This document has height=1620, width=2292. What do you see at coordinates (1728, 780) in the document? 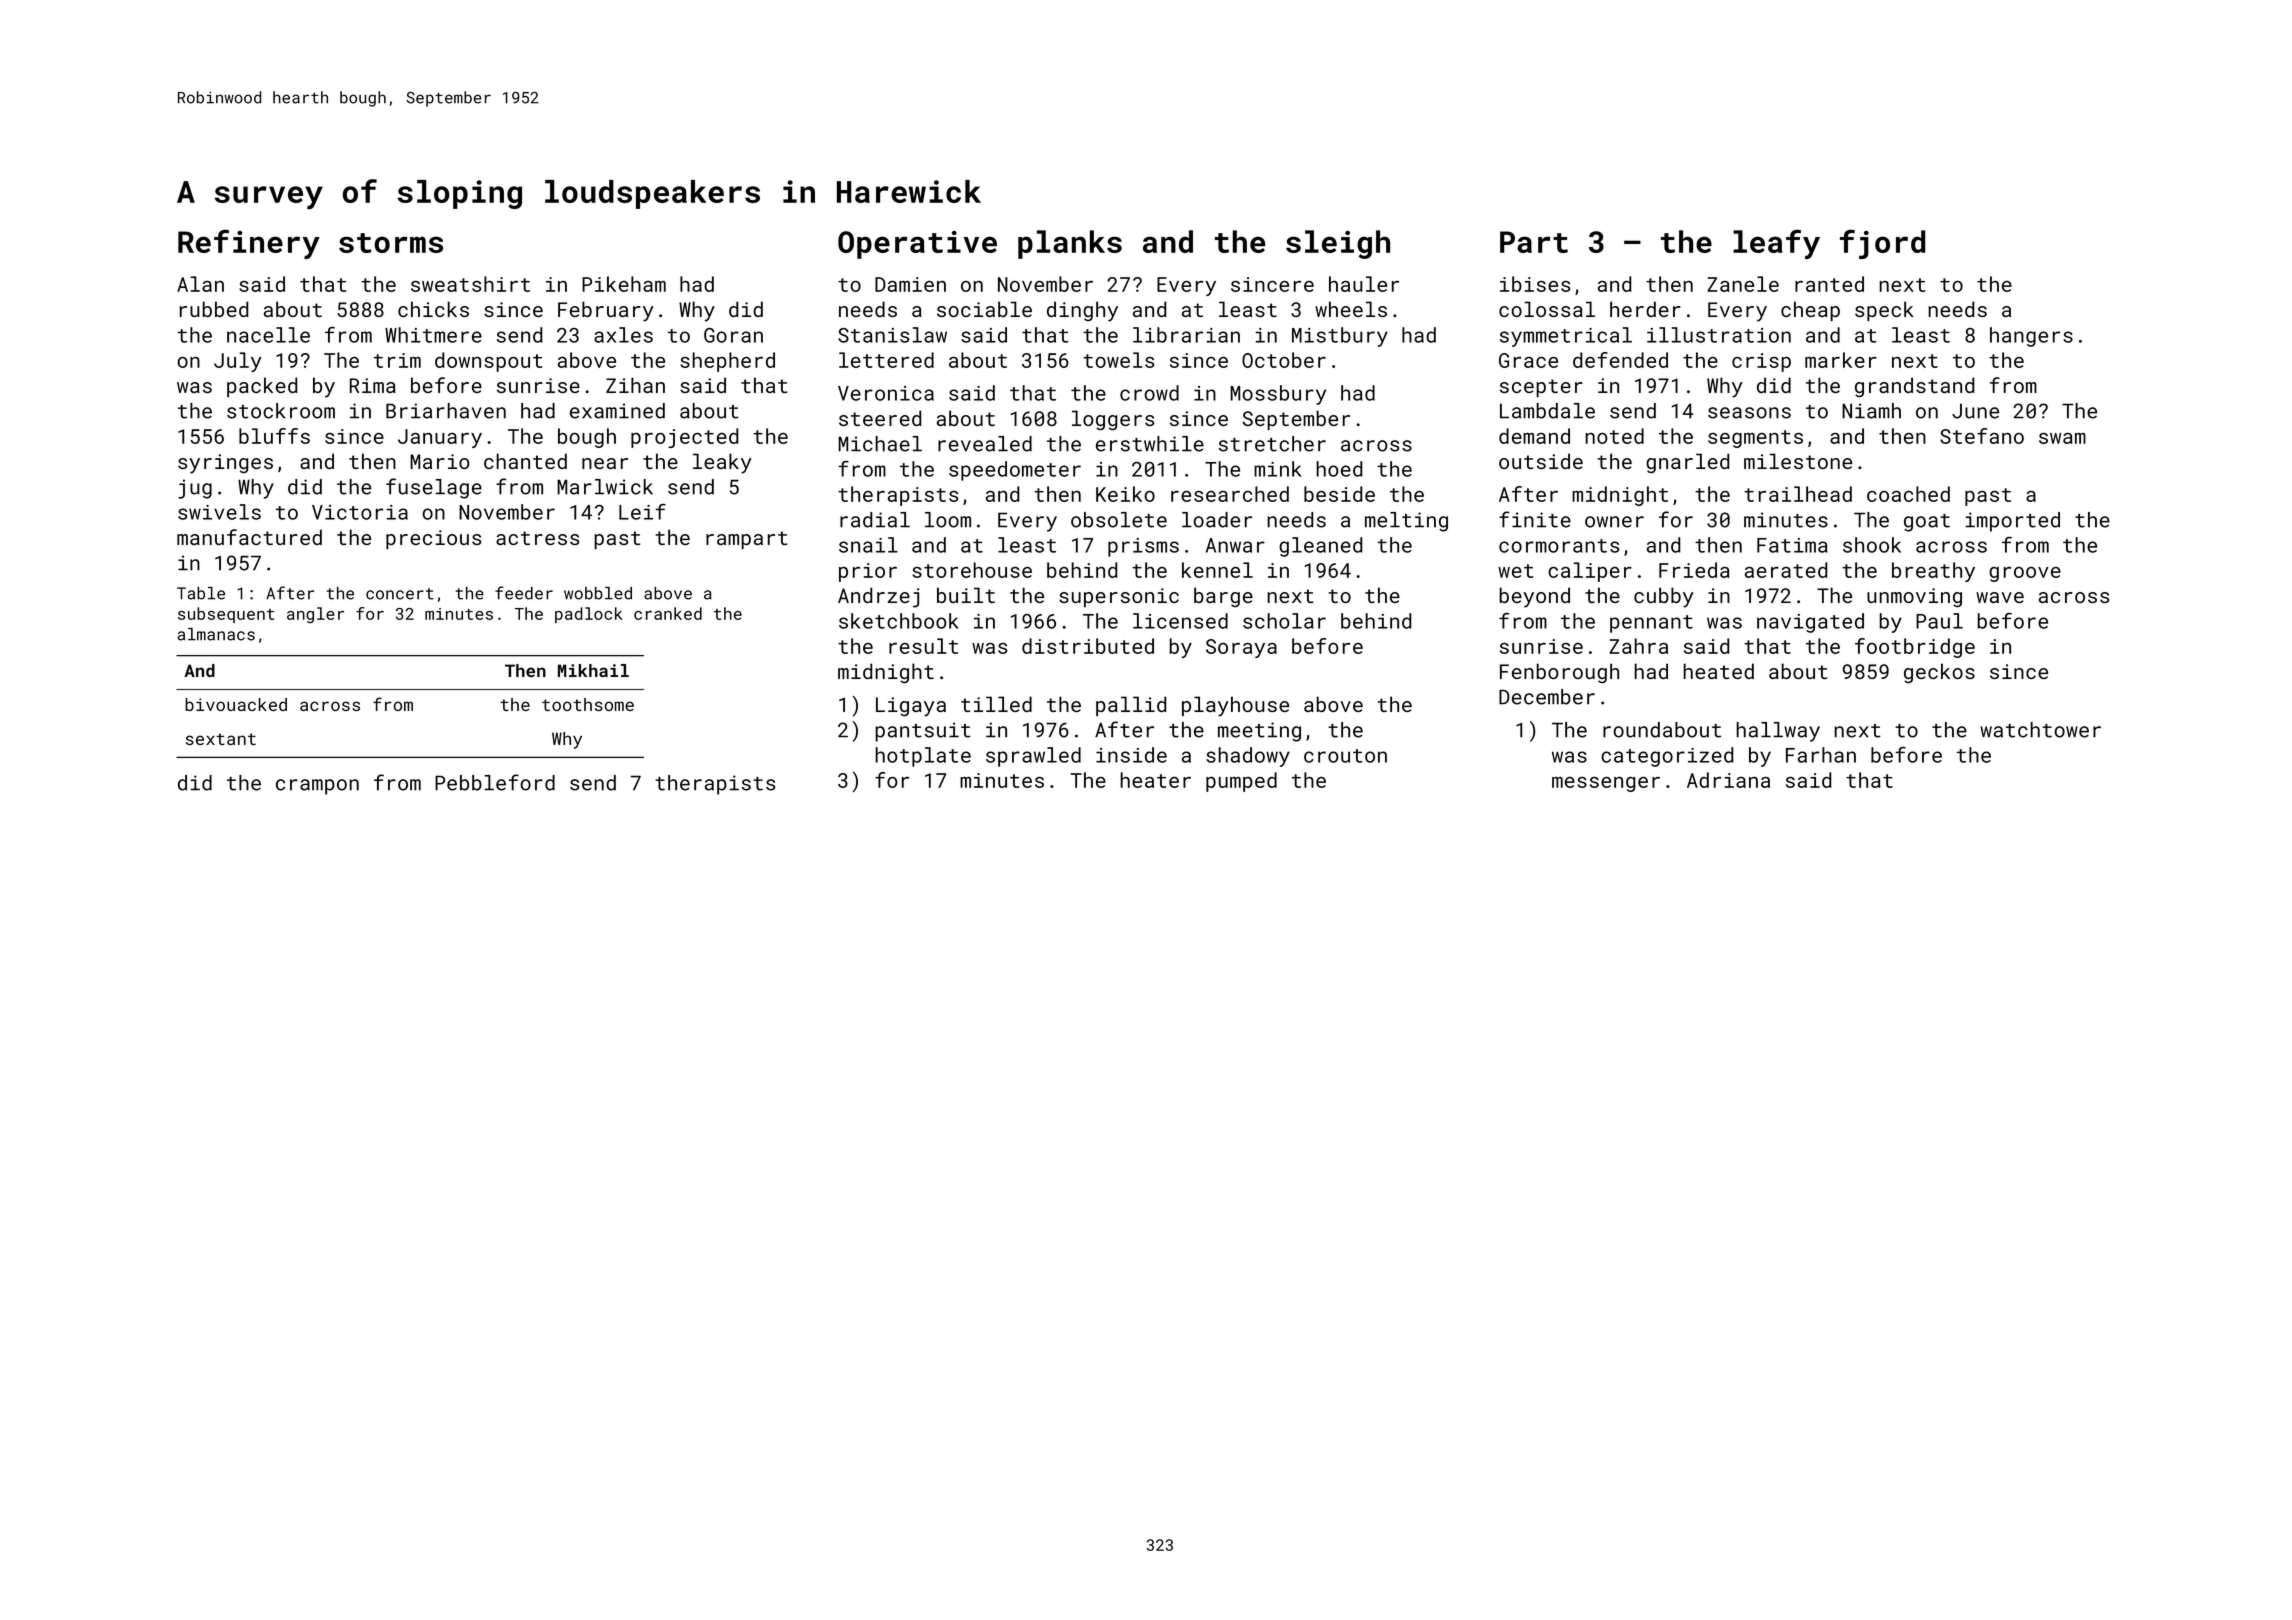
I see `Adriana` at bounding box center [1728, 780].
